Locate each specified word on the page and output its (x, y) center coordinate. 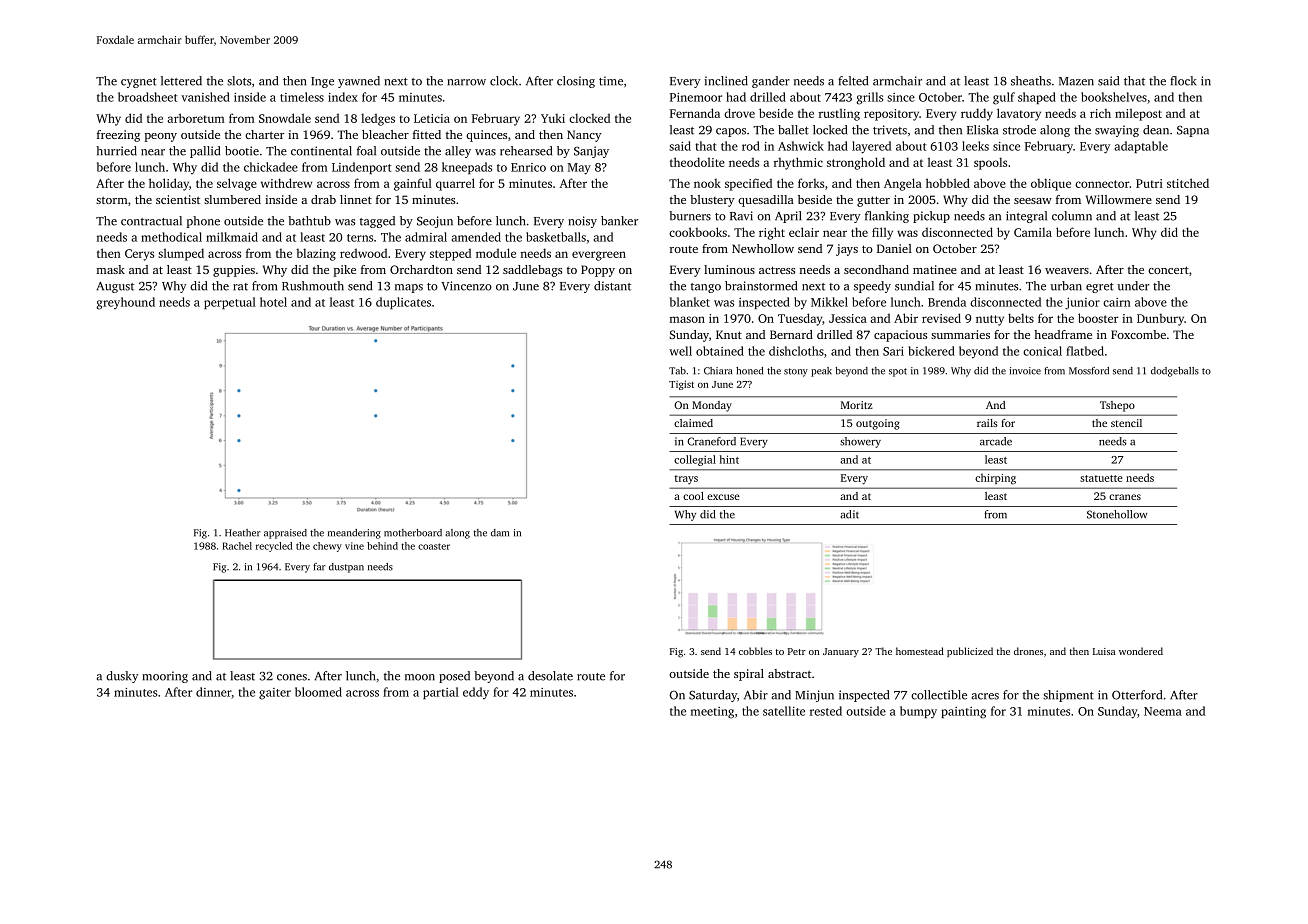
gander (771, 82)
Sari (893, 351)
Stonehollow (1117, 514)
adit (849, 514)
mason (687, 319)
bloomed (318, 692)
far (319, 567)
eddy (476, 693)
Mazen (1076, 81)
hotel (273, 302)
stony (796, 372)
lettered (181, 81)
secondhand (876, 269)
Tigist (681, 385)
